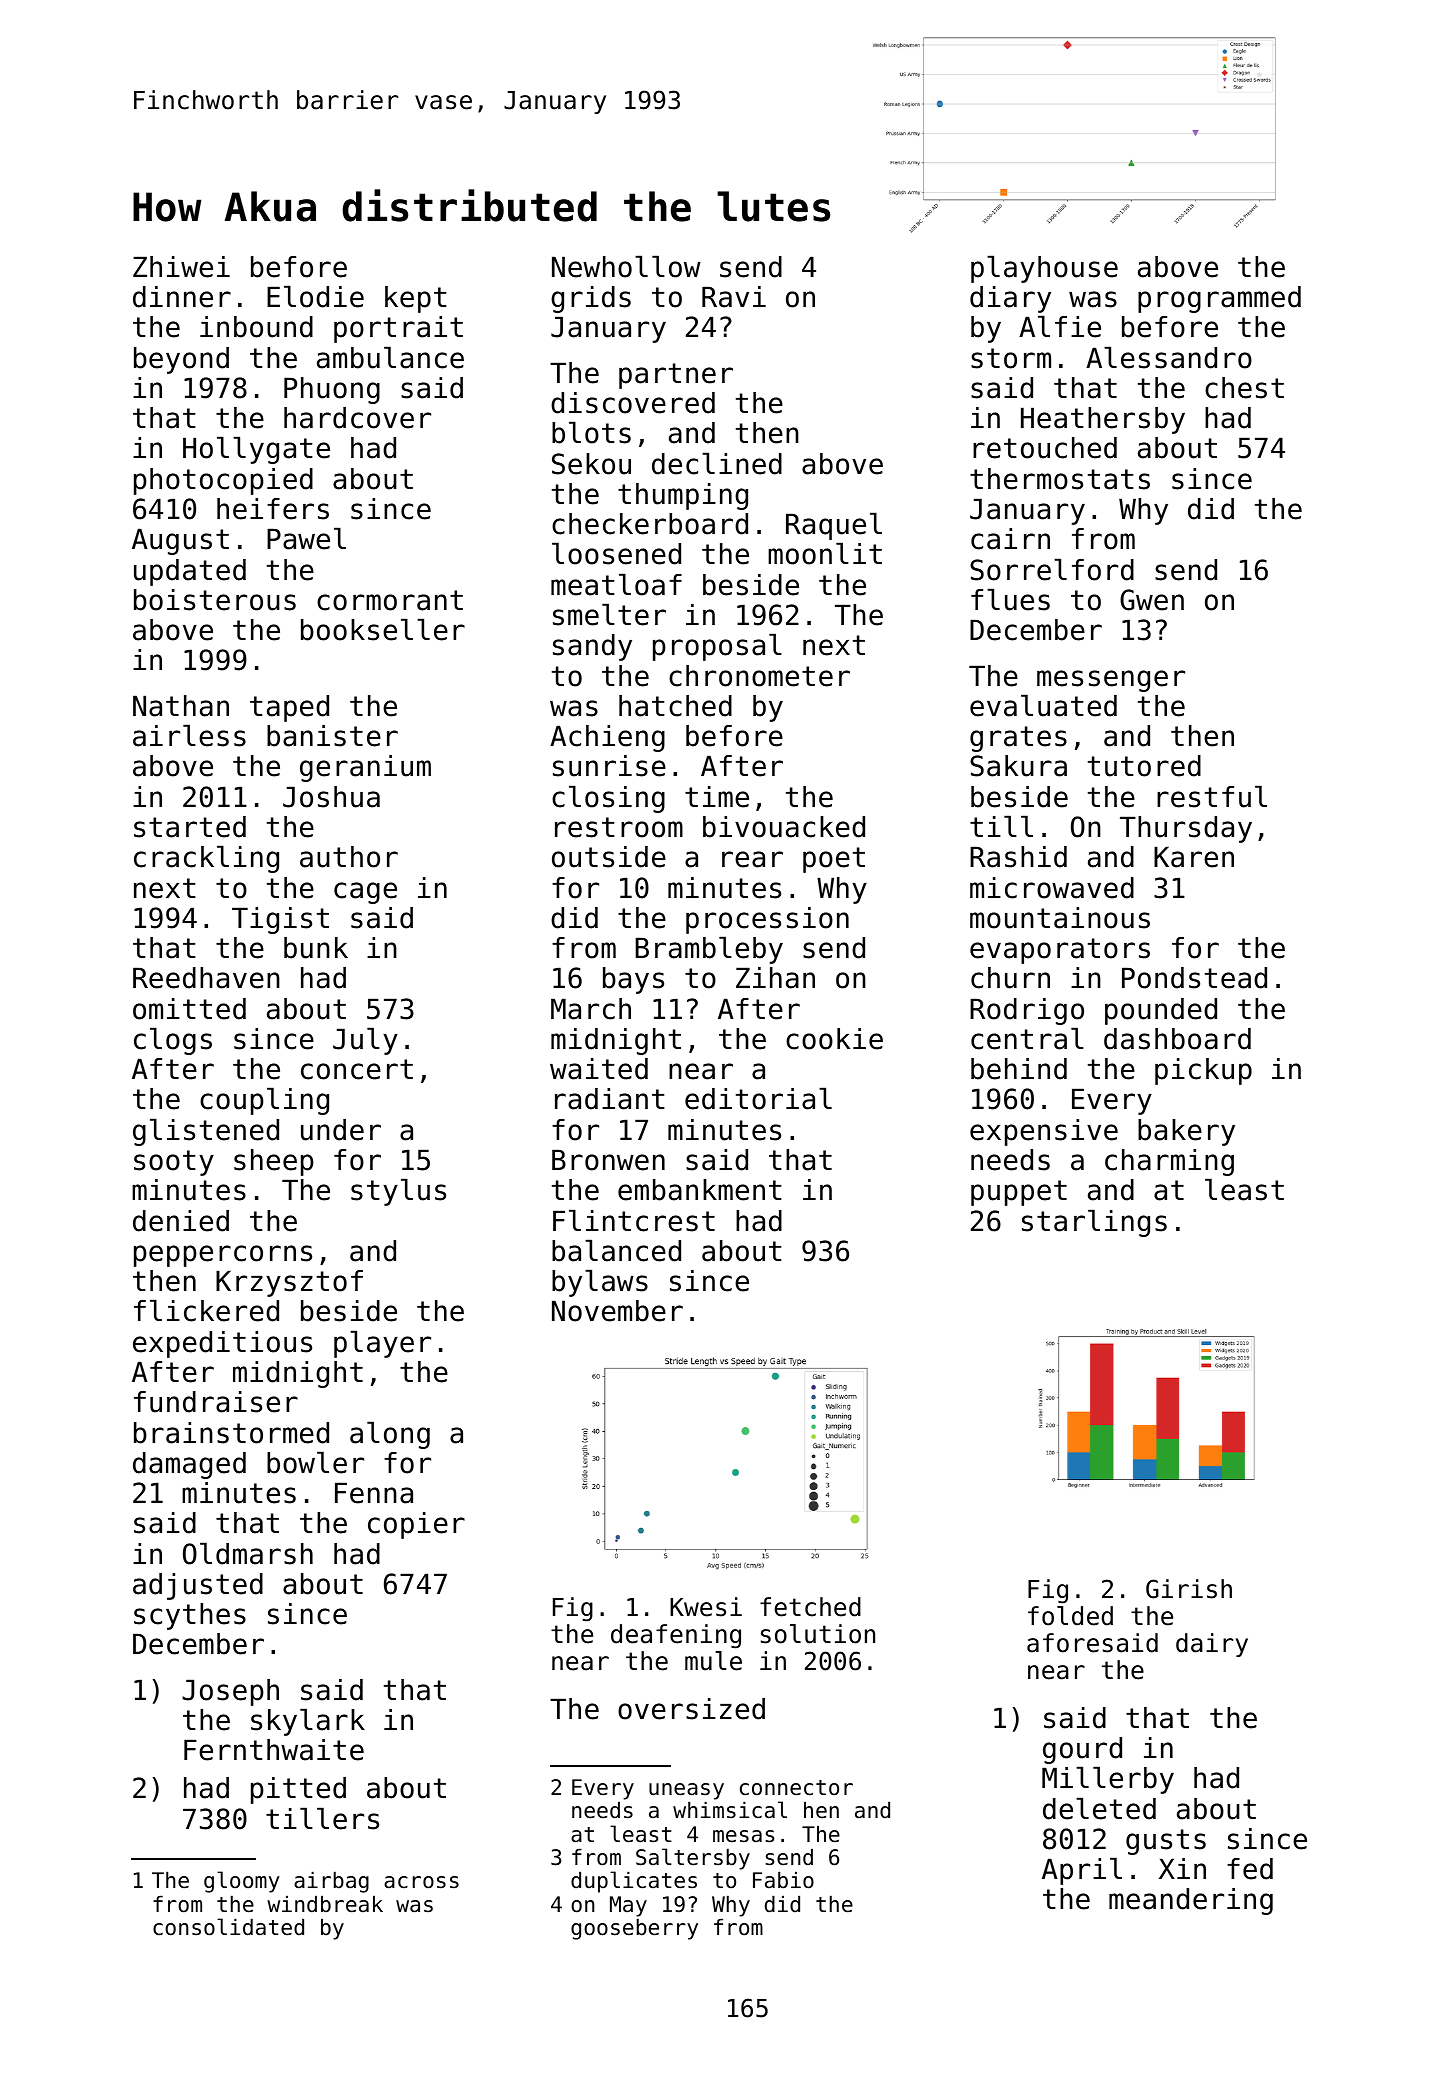 The height and width of the screenshot is (2100, 1450). What do you see at coordinates (230, 1692) in the screenshot?
I see `Joseph` at bounding box center [230, 1692].
